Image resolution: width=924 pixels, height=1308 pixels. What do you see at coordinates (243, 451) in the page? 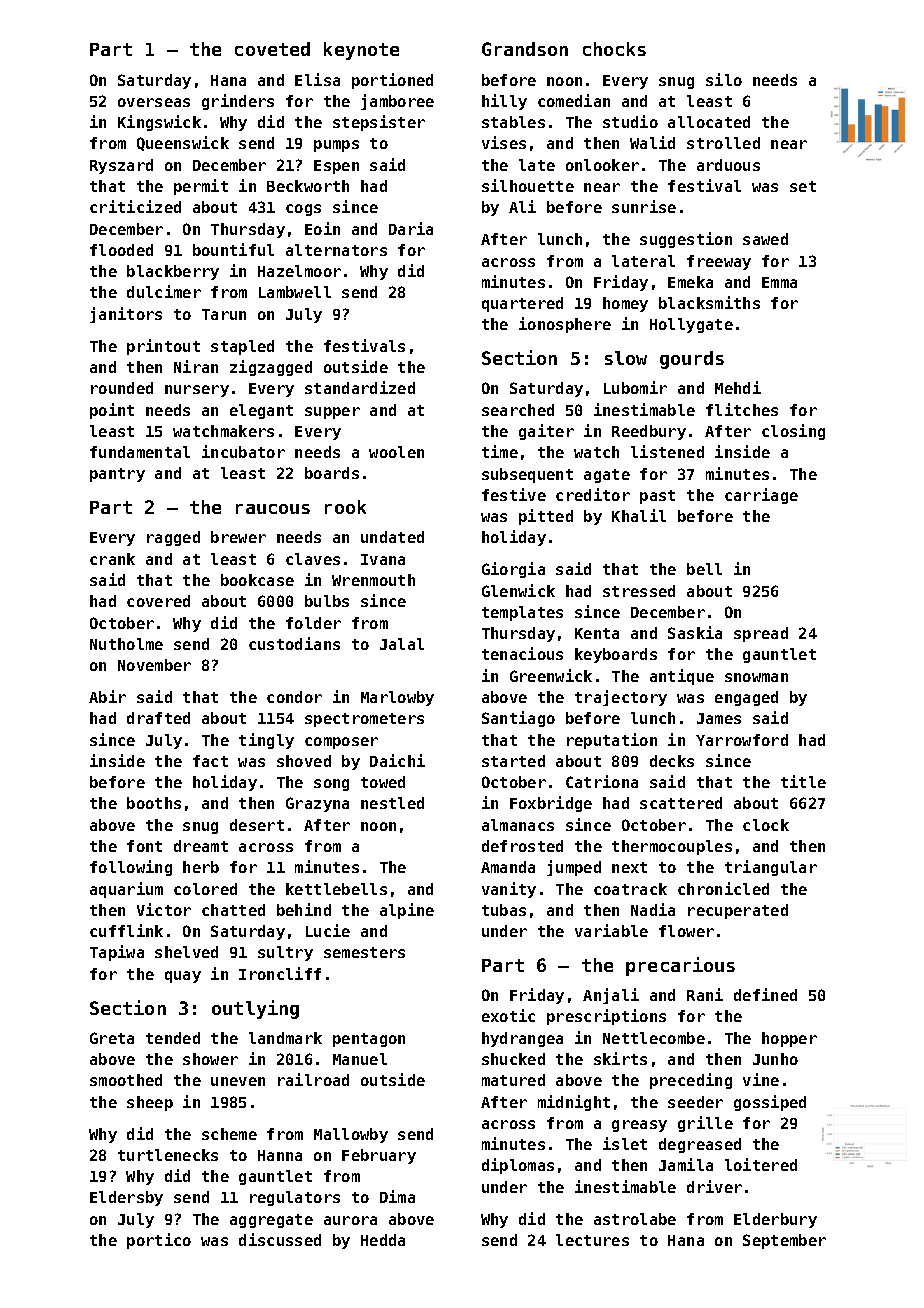
I see `incubator` at bounding box center [243, 451].
